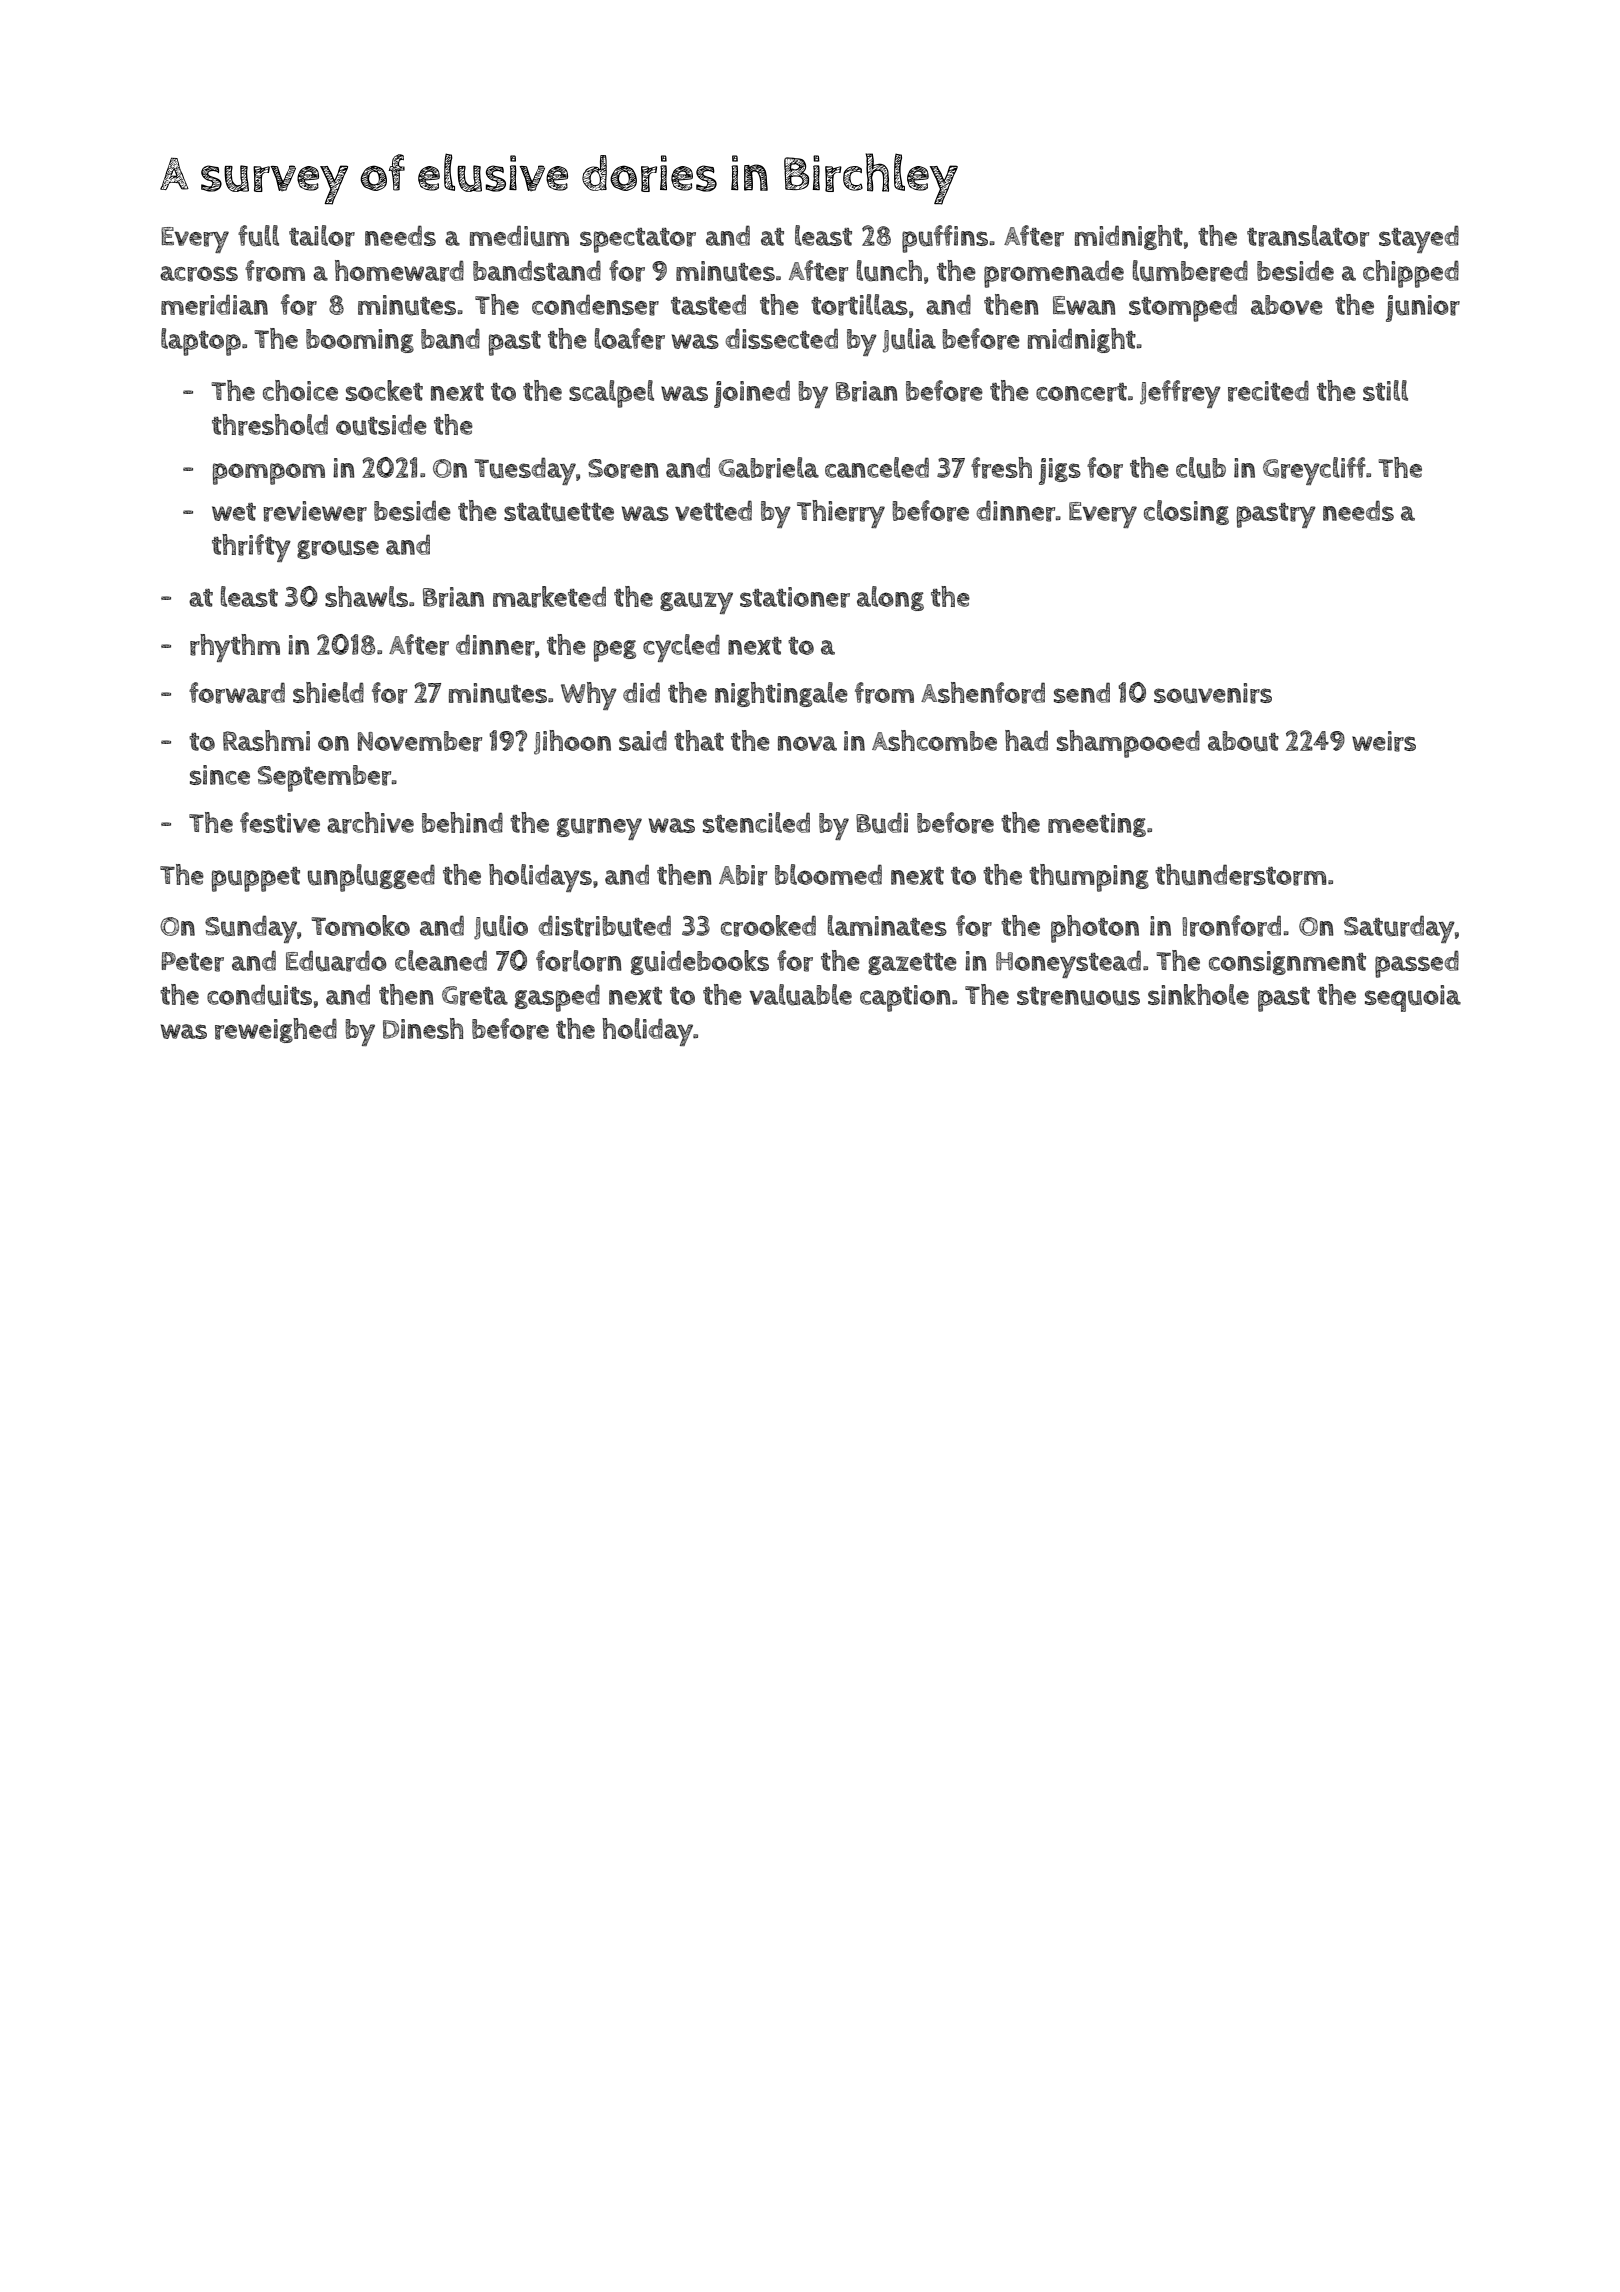  What do you see at coordinates (1213, 693) in the page?
I see `souvenirs` at bounding box center [1213, 693].
